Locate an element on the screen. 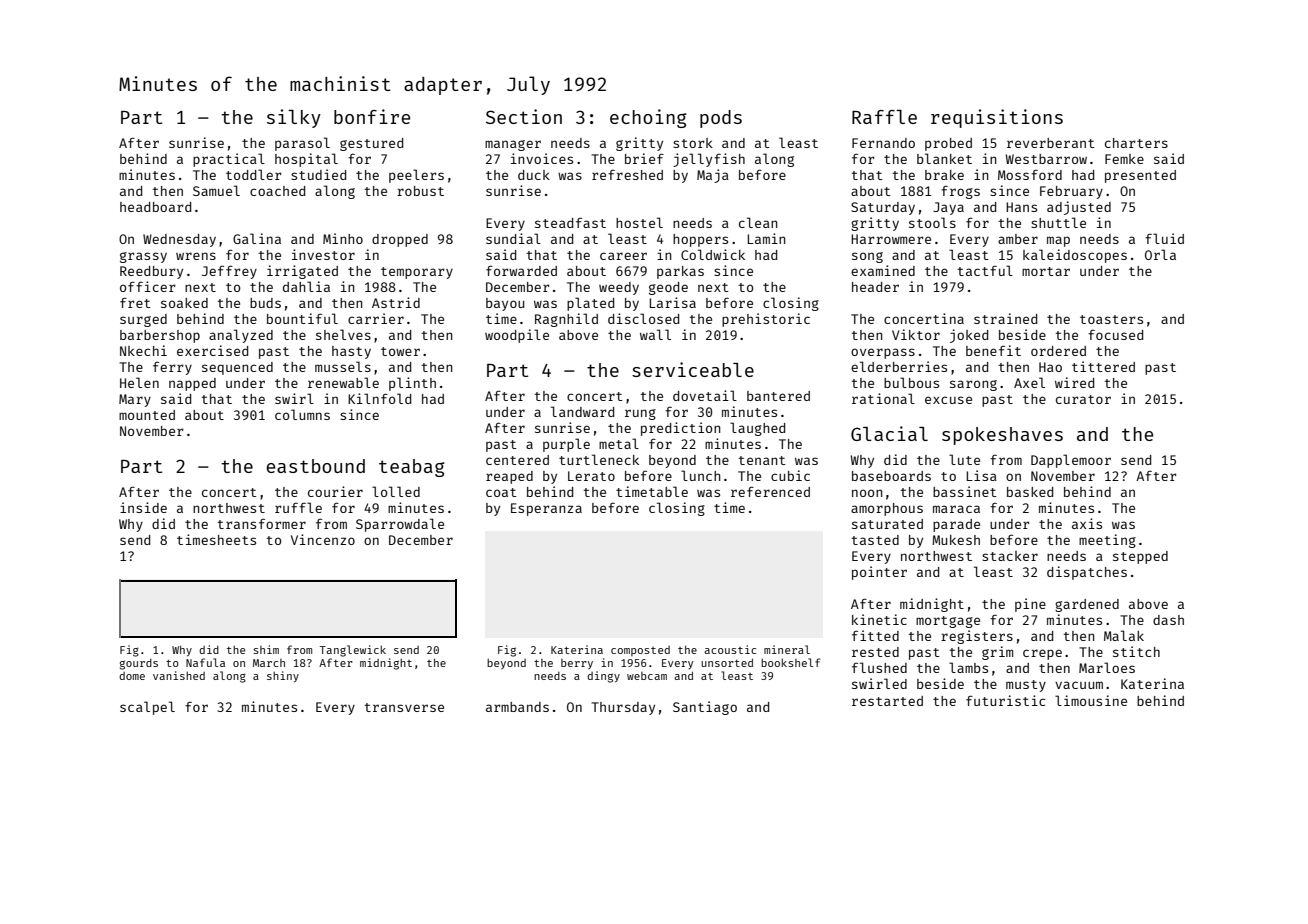 Image resolution: width=1308 pixels, height=924 pixels. weedy is located at coordinates (619, 288).
